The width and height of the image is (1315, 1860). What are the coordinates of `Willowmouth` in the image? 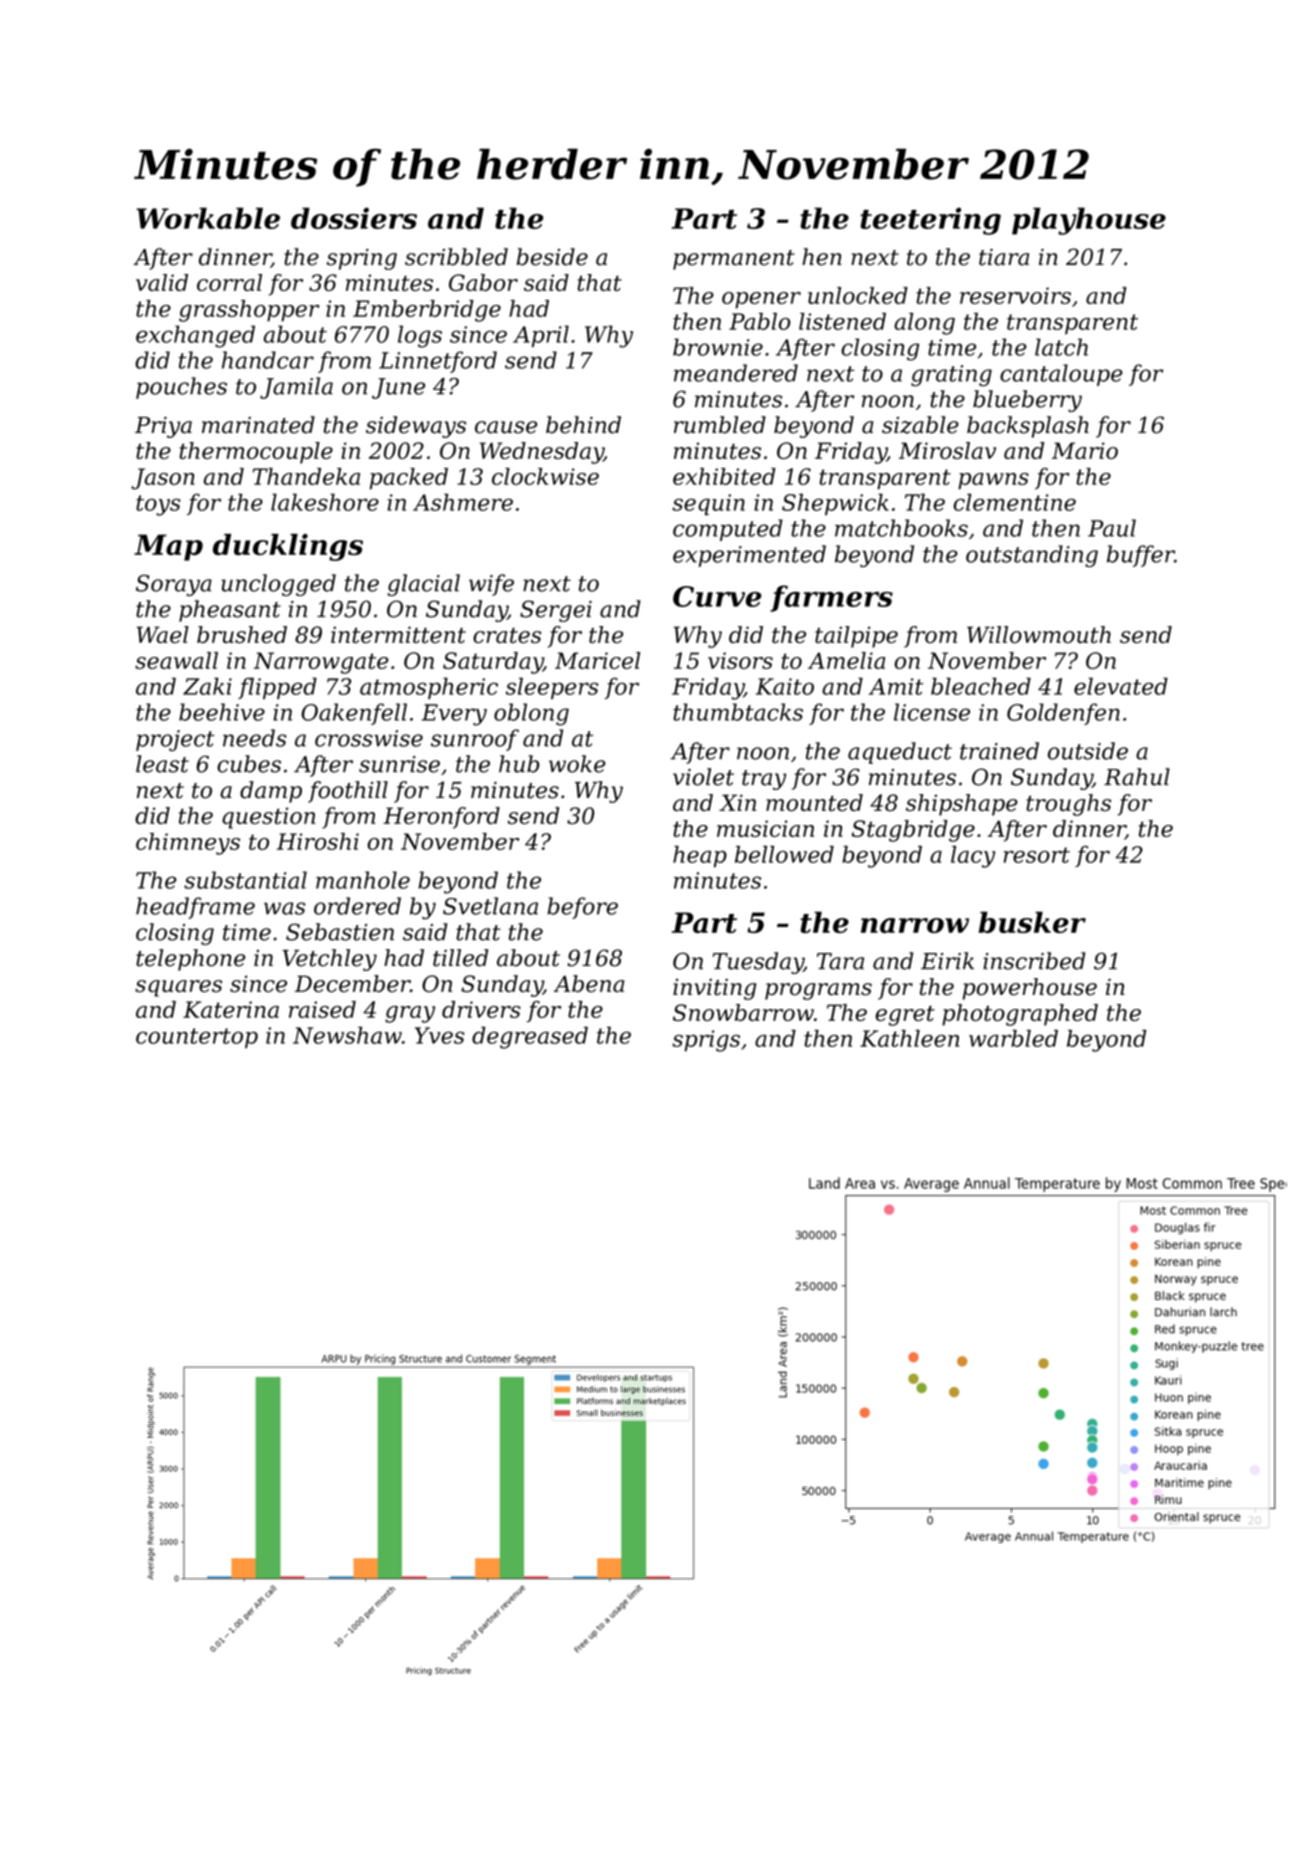 It's located at (1039, 634).
